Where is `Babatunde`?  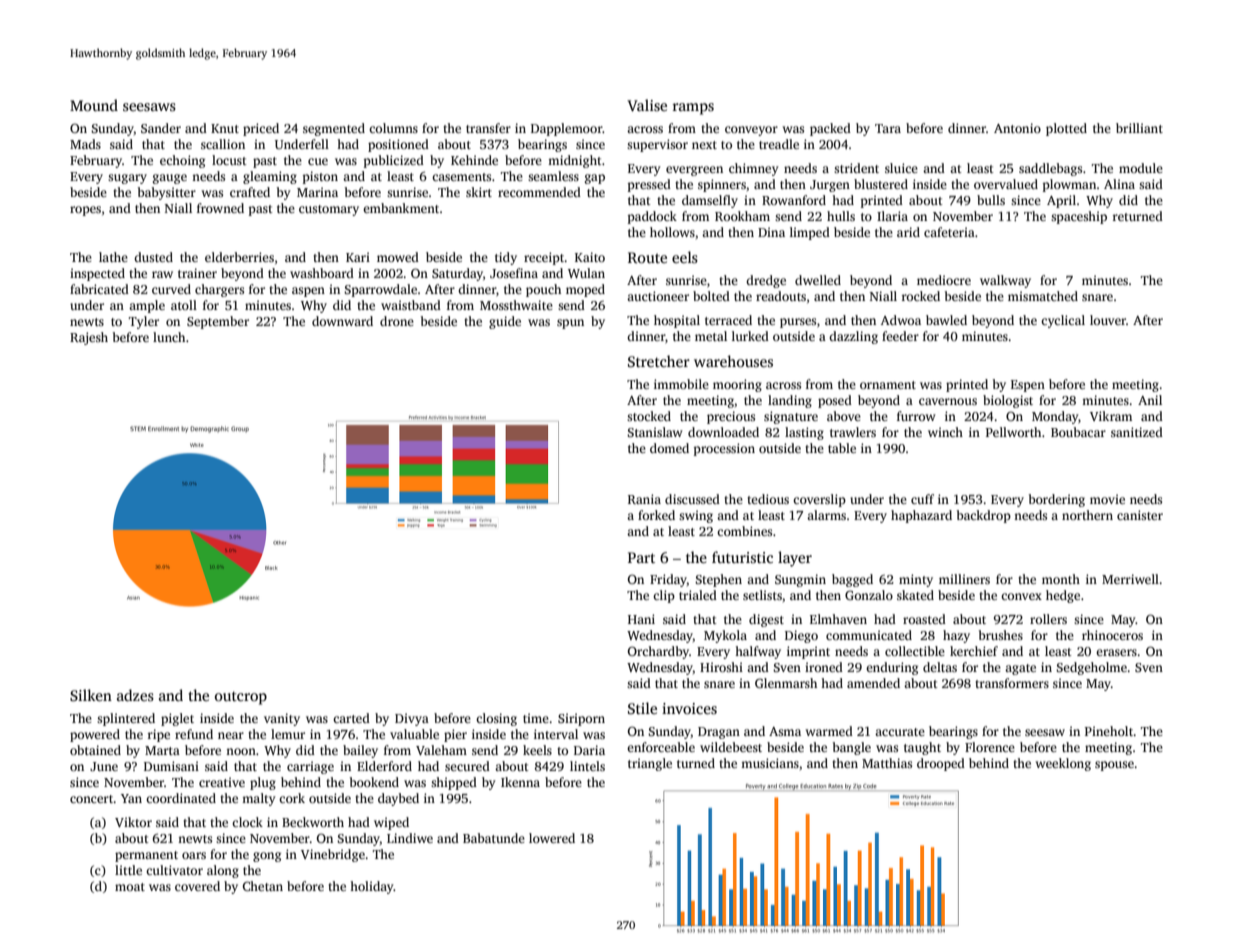 Babatunde is located at coordinates (494, 838).
